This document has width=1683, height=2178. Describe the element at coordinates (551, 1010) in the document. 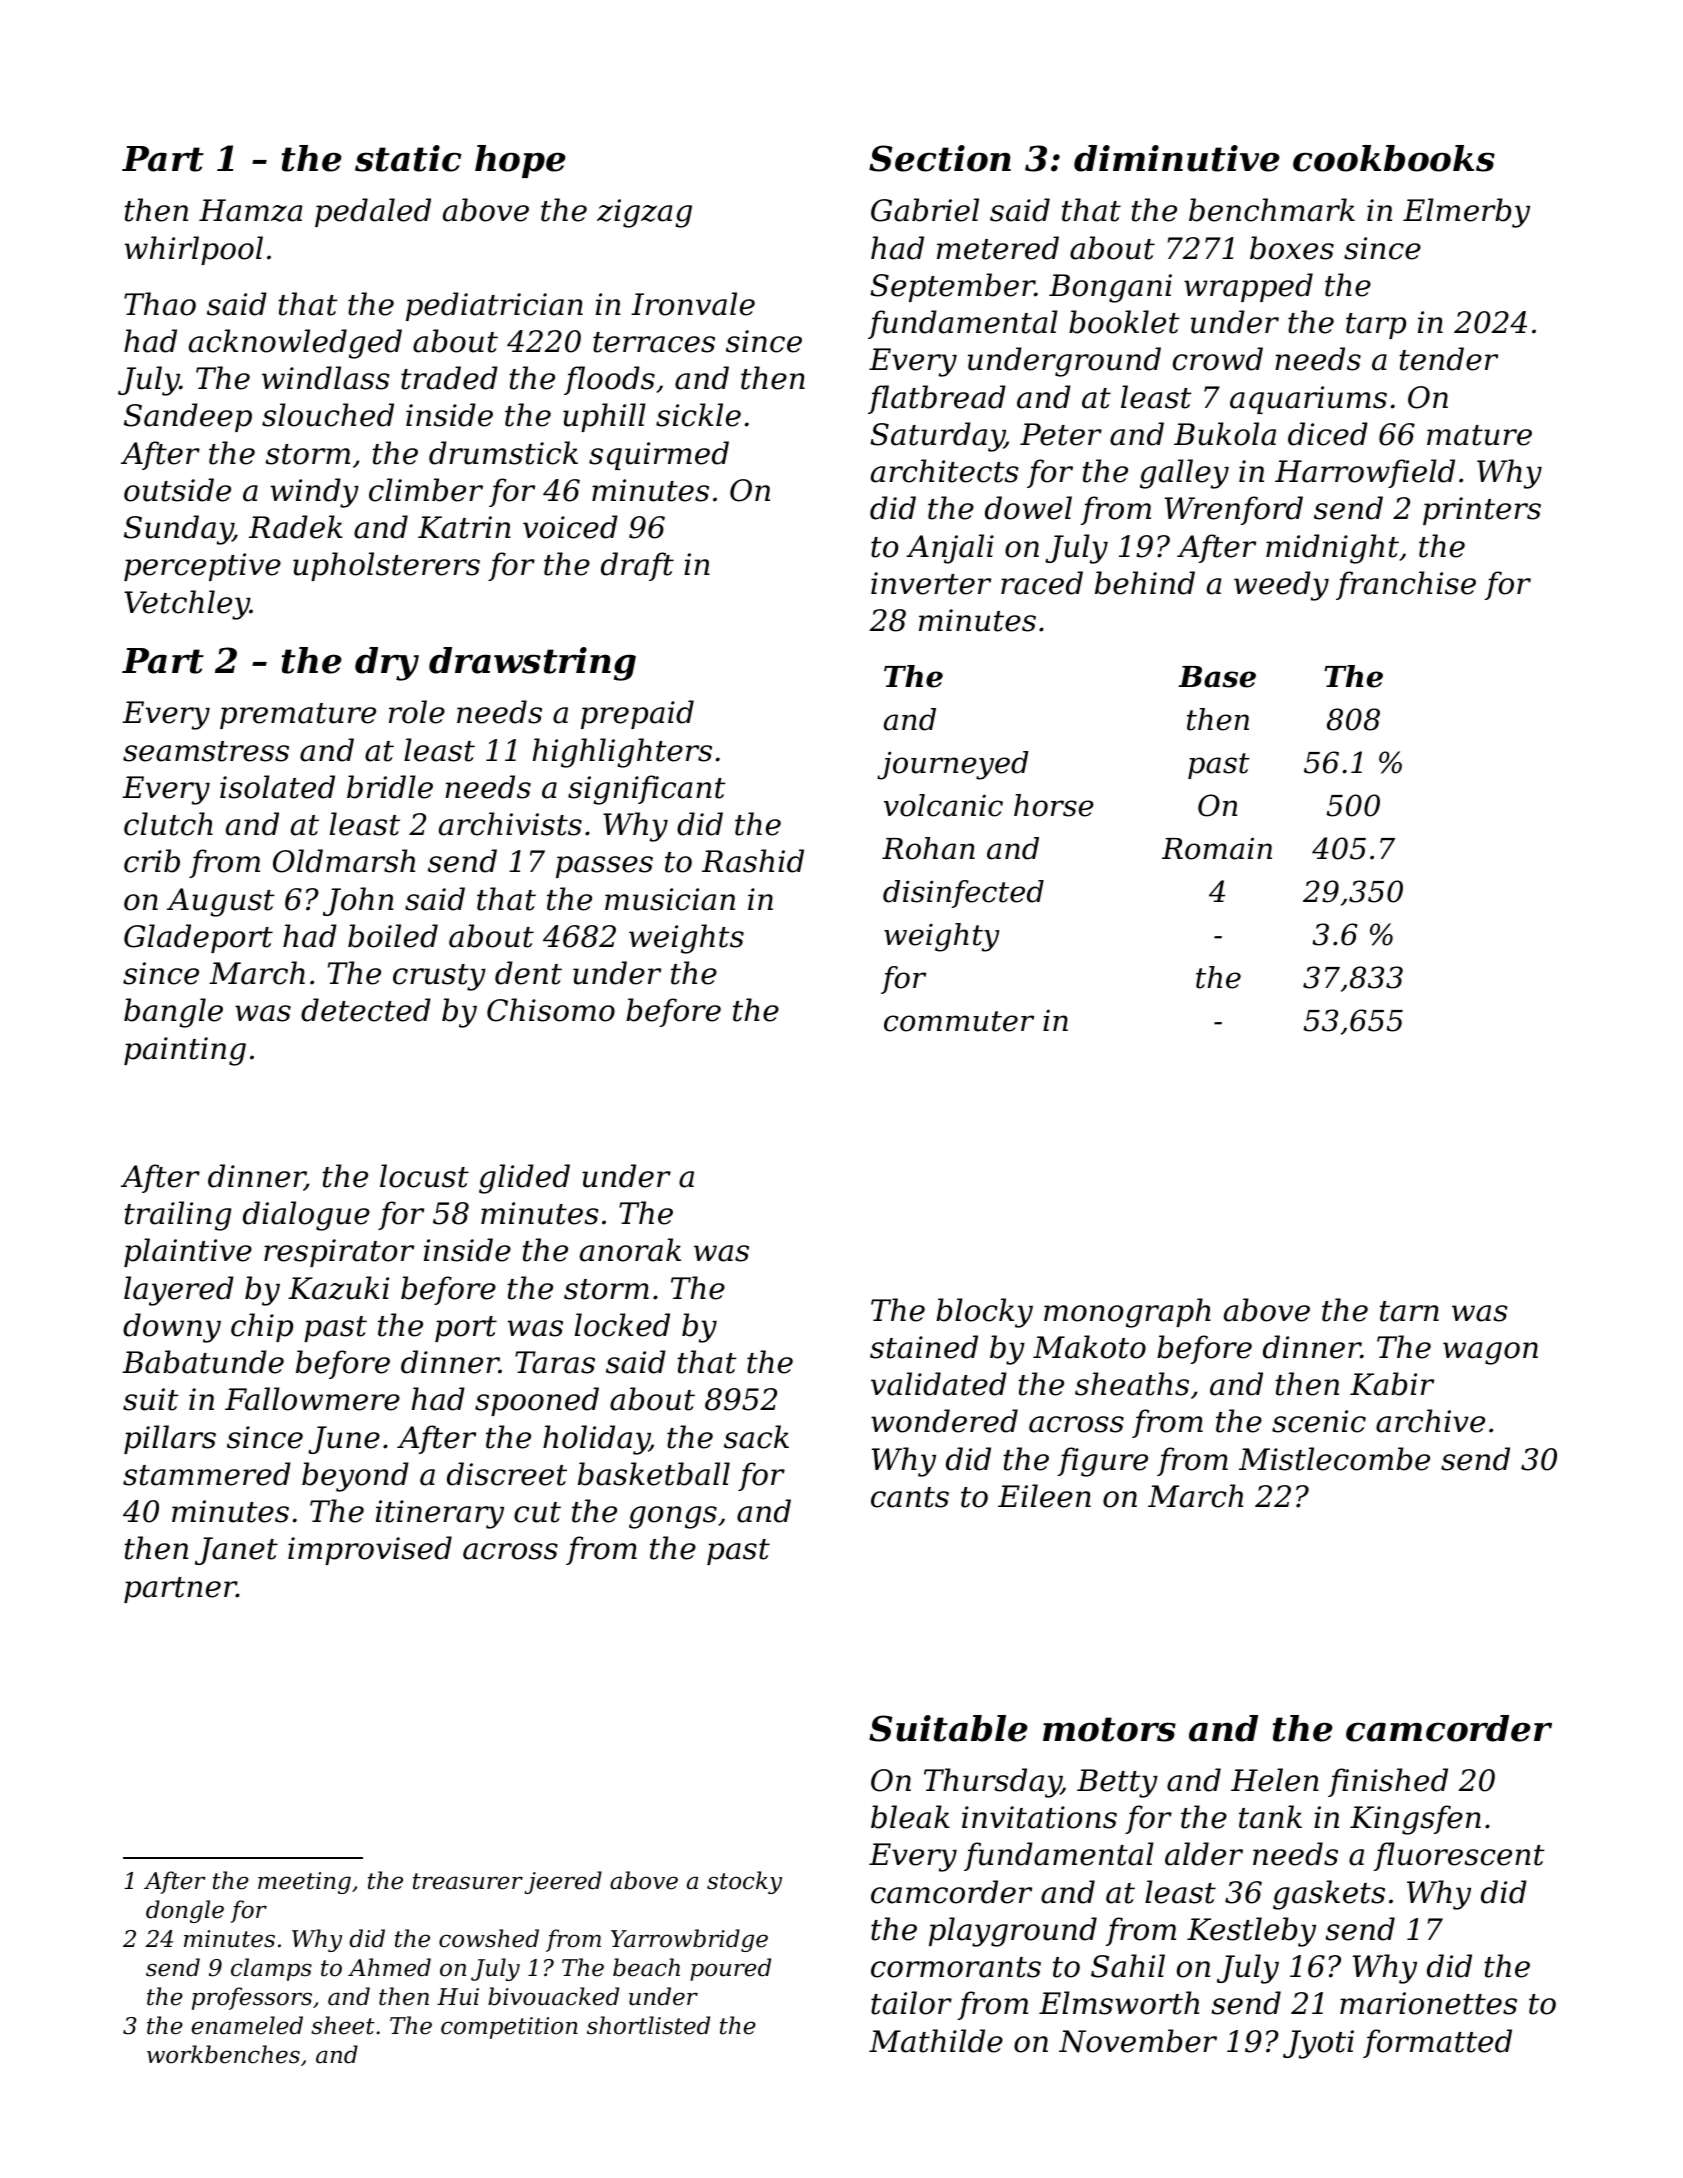

I see `Chisomo` at that location.
